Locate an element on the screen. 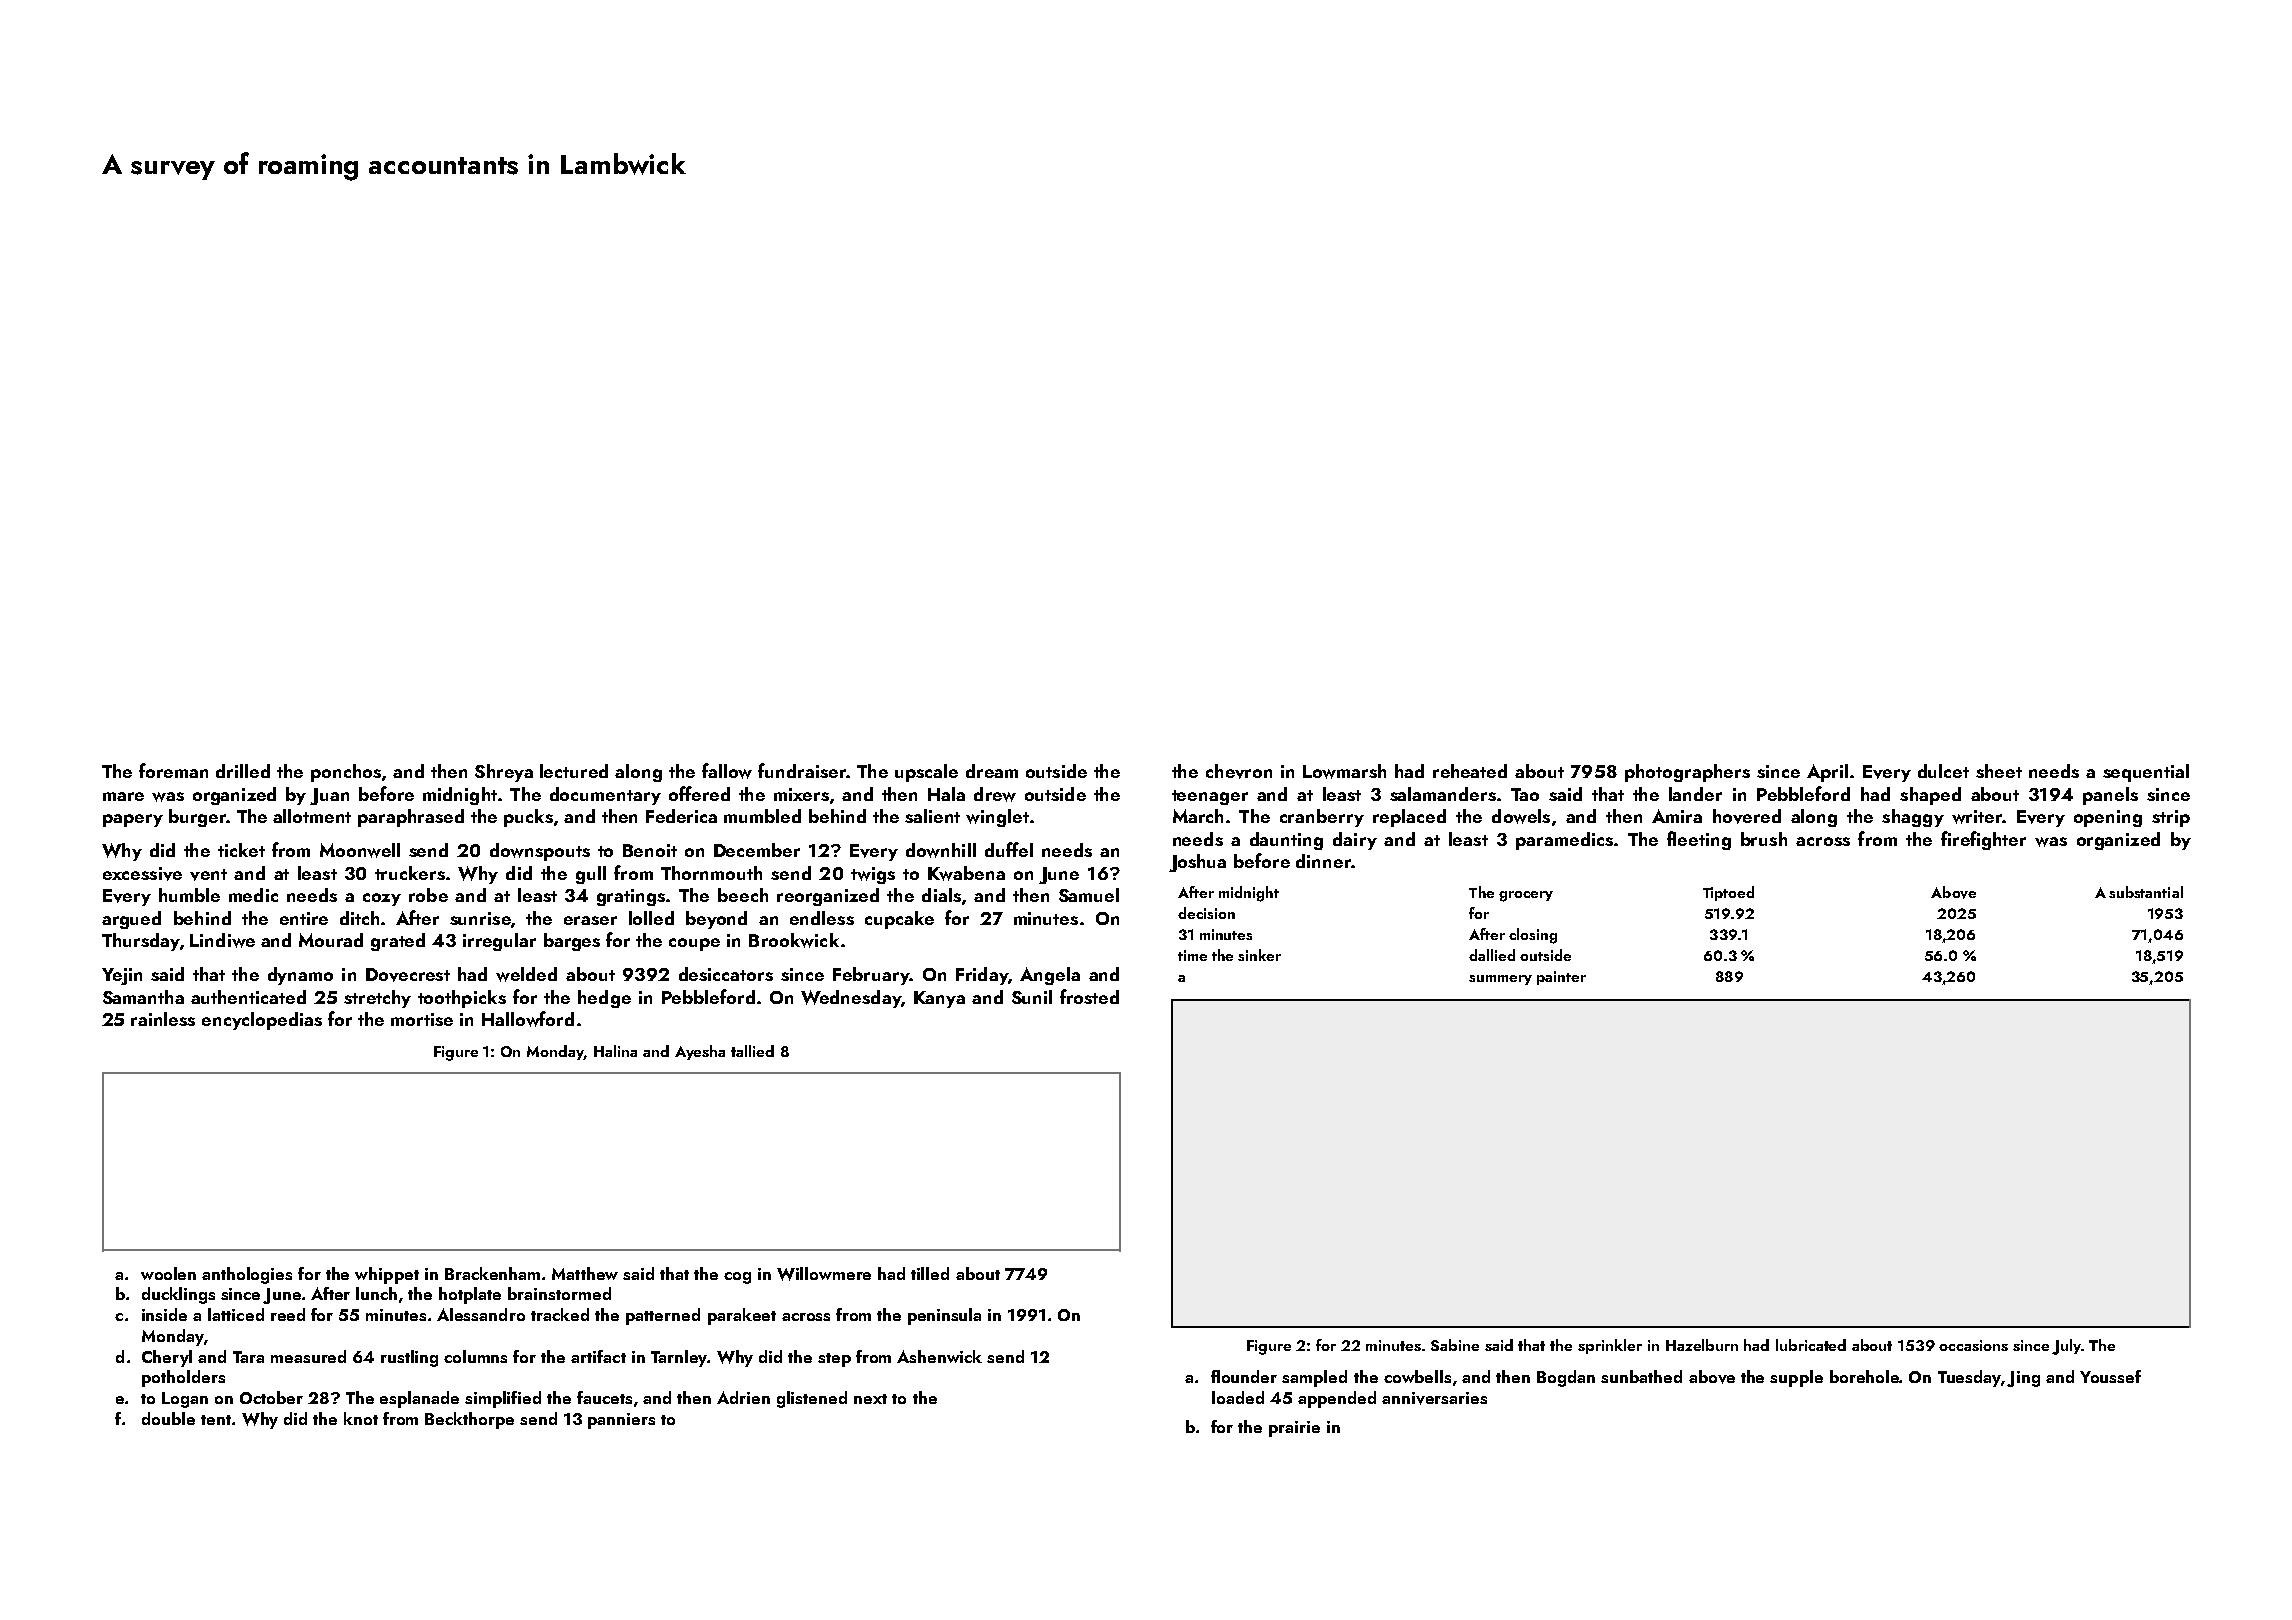  rustling is located at coordinates (409, 1358).
